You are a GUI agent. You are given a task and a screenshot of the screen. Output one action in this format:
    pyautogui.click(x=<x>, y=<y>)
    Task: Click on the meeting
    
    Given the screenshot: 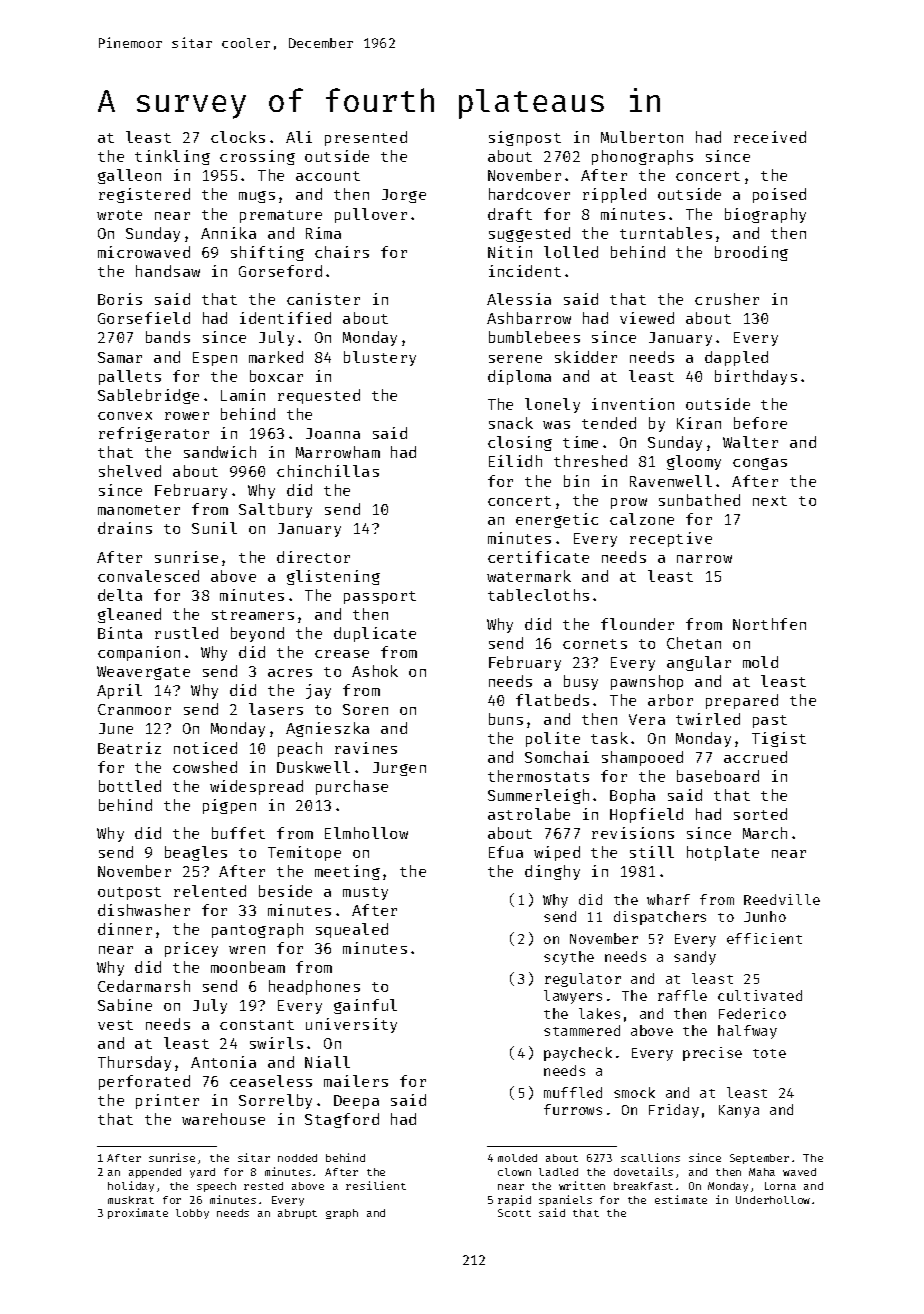 What is the action you would take?
    pyautogui.click(x=347, y=872)
